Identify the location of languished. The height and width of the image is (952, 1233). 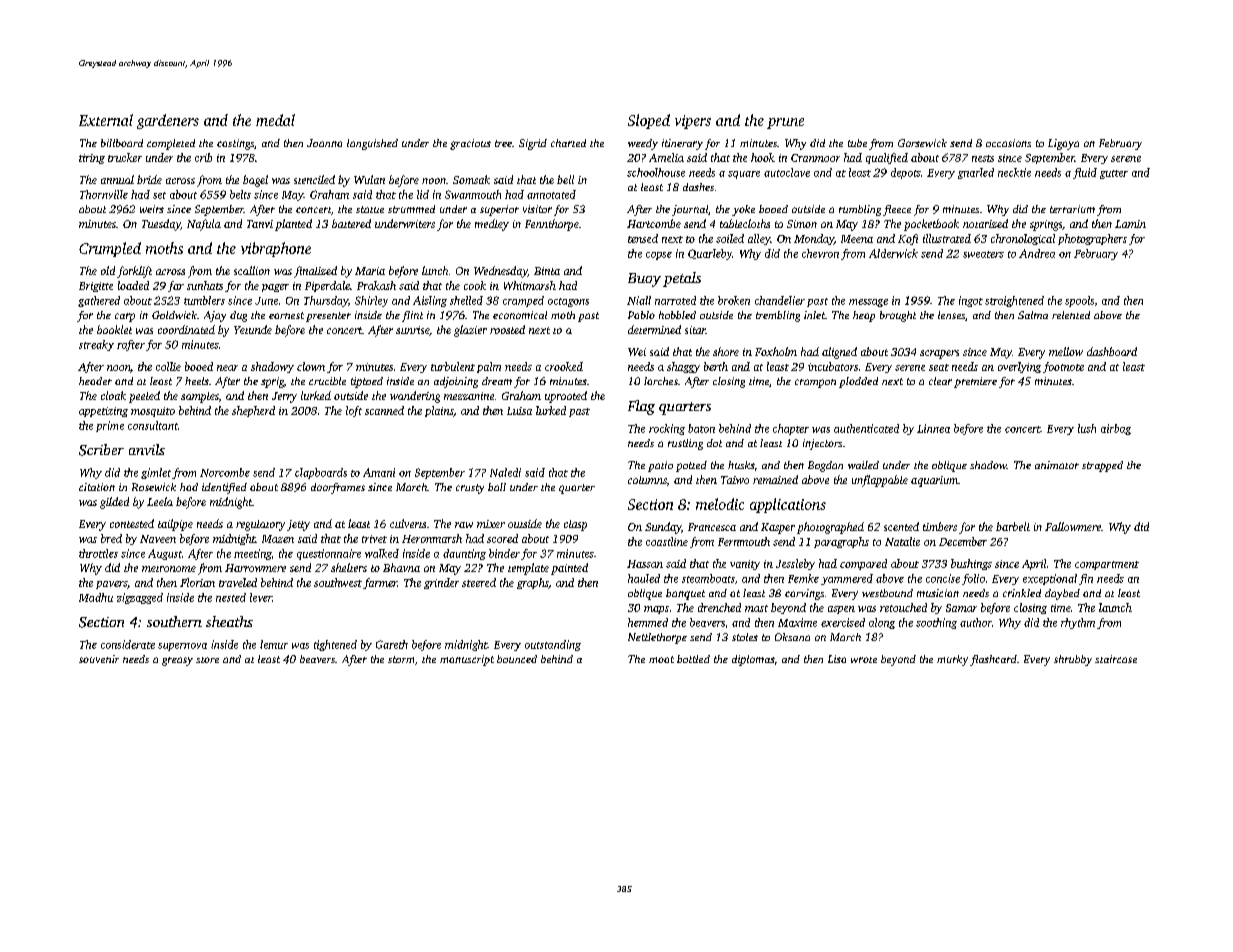
(372, 144).
